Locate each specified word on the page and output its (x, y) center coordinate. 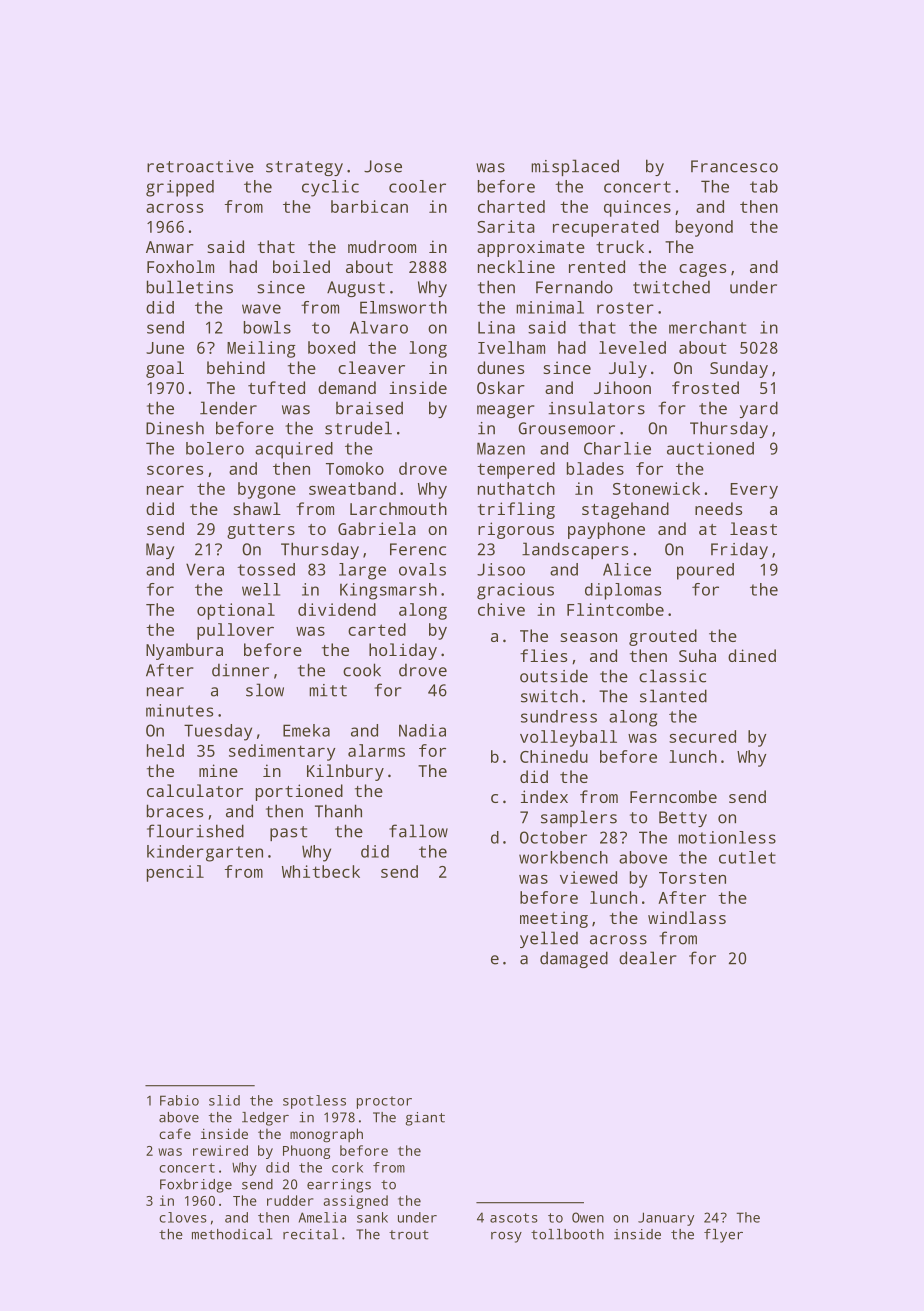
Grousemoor (566, 428)
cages (702, 270)
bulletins (190, 287)
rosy (506, 1237)
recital (310, 1234)
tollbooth (567, 1234)
